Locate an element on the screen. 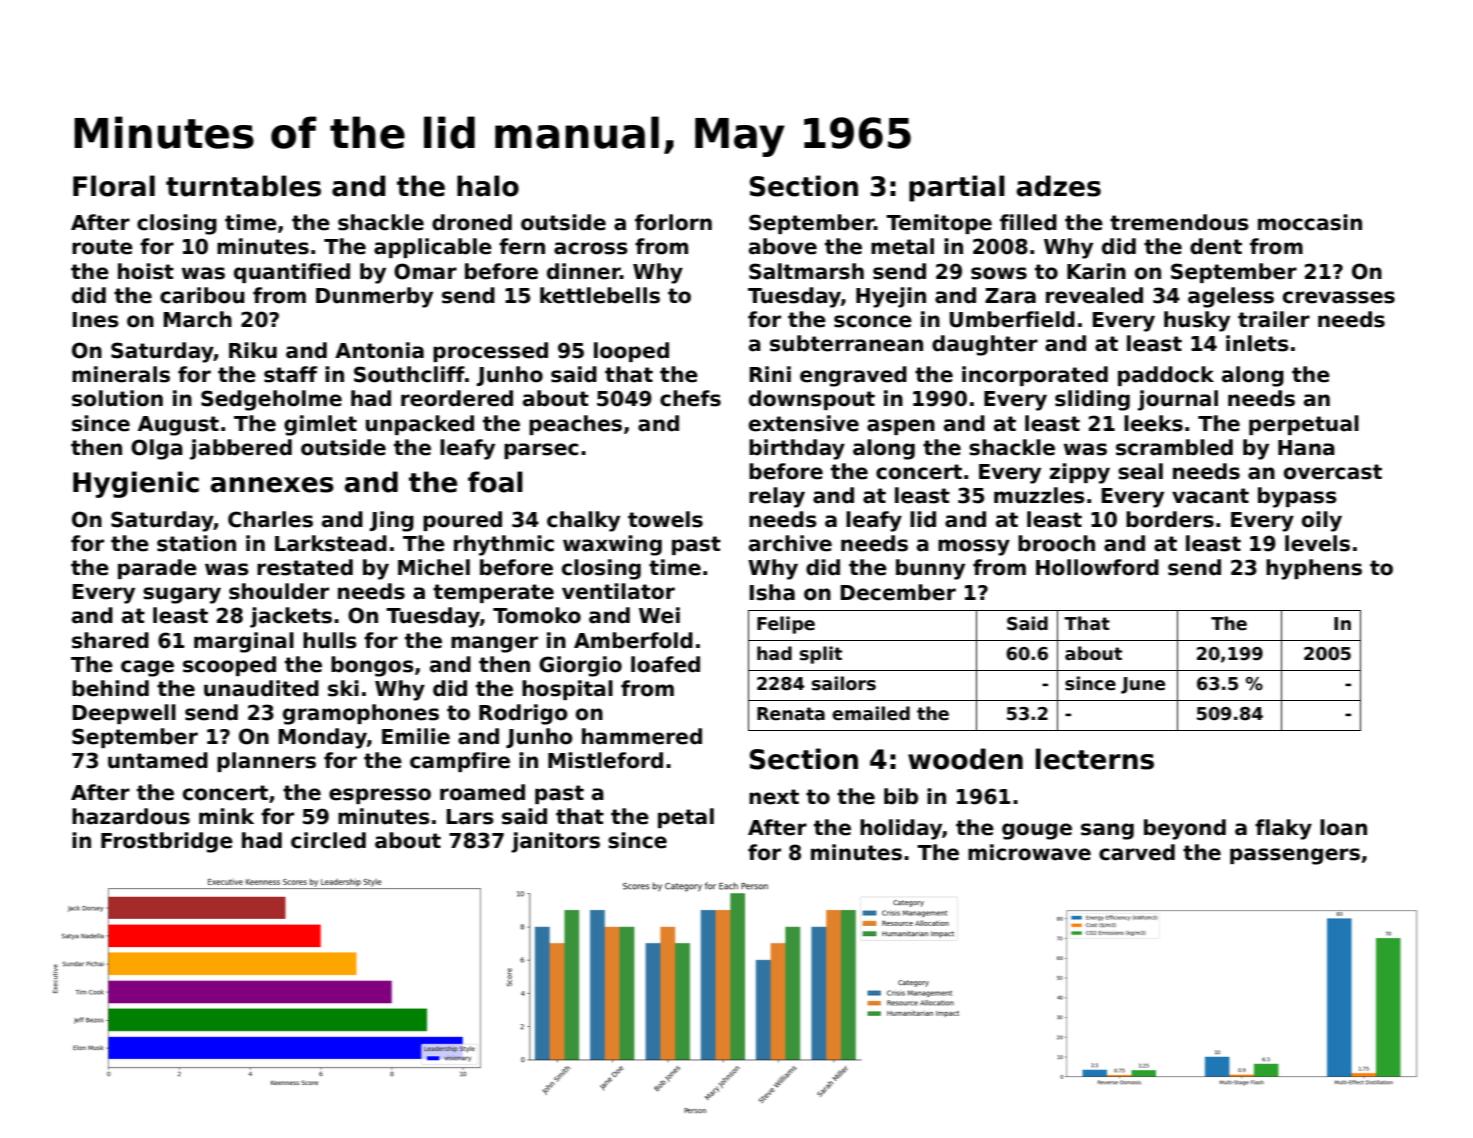 The width and height of the screenshot is (1473, 1138). sugary is located at coordinates (182, 595).
